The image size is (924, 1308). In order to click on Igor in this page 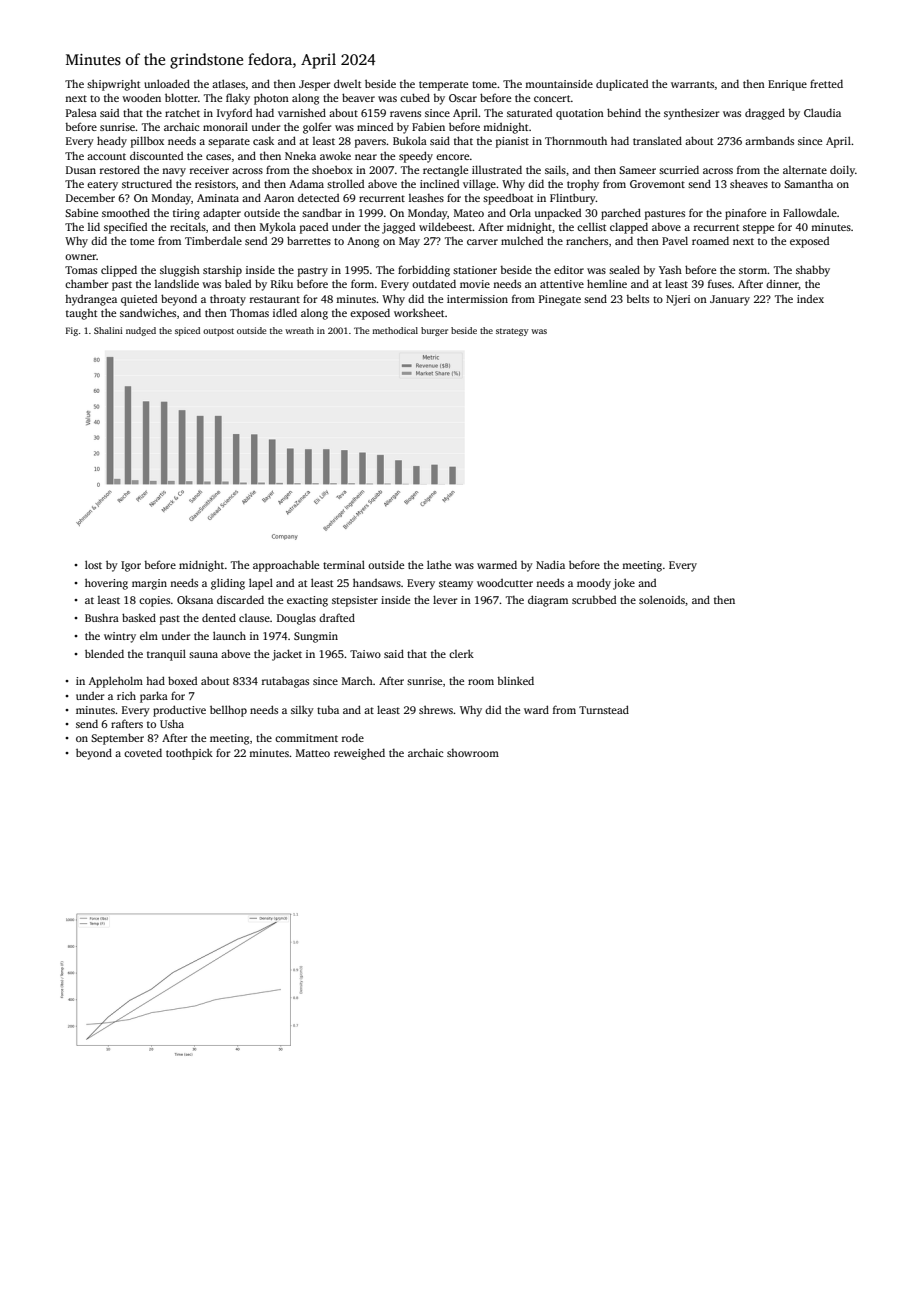, I will do `click(131, 566)`.
